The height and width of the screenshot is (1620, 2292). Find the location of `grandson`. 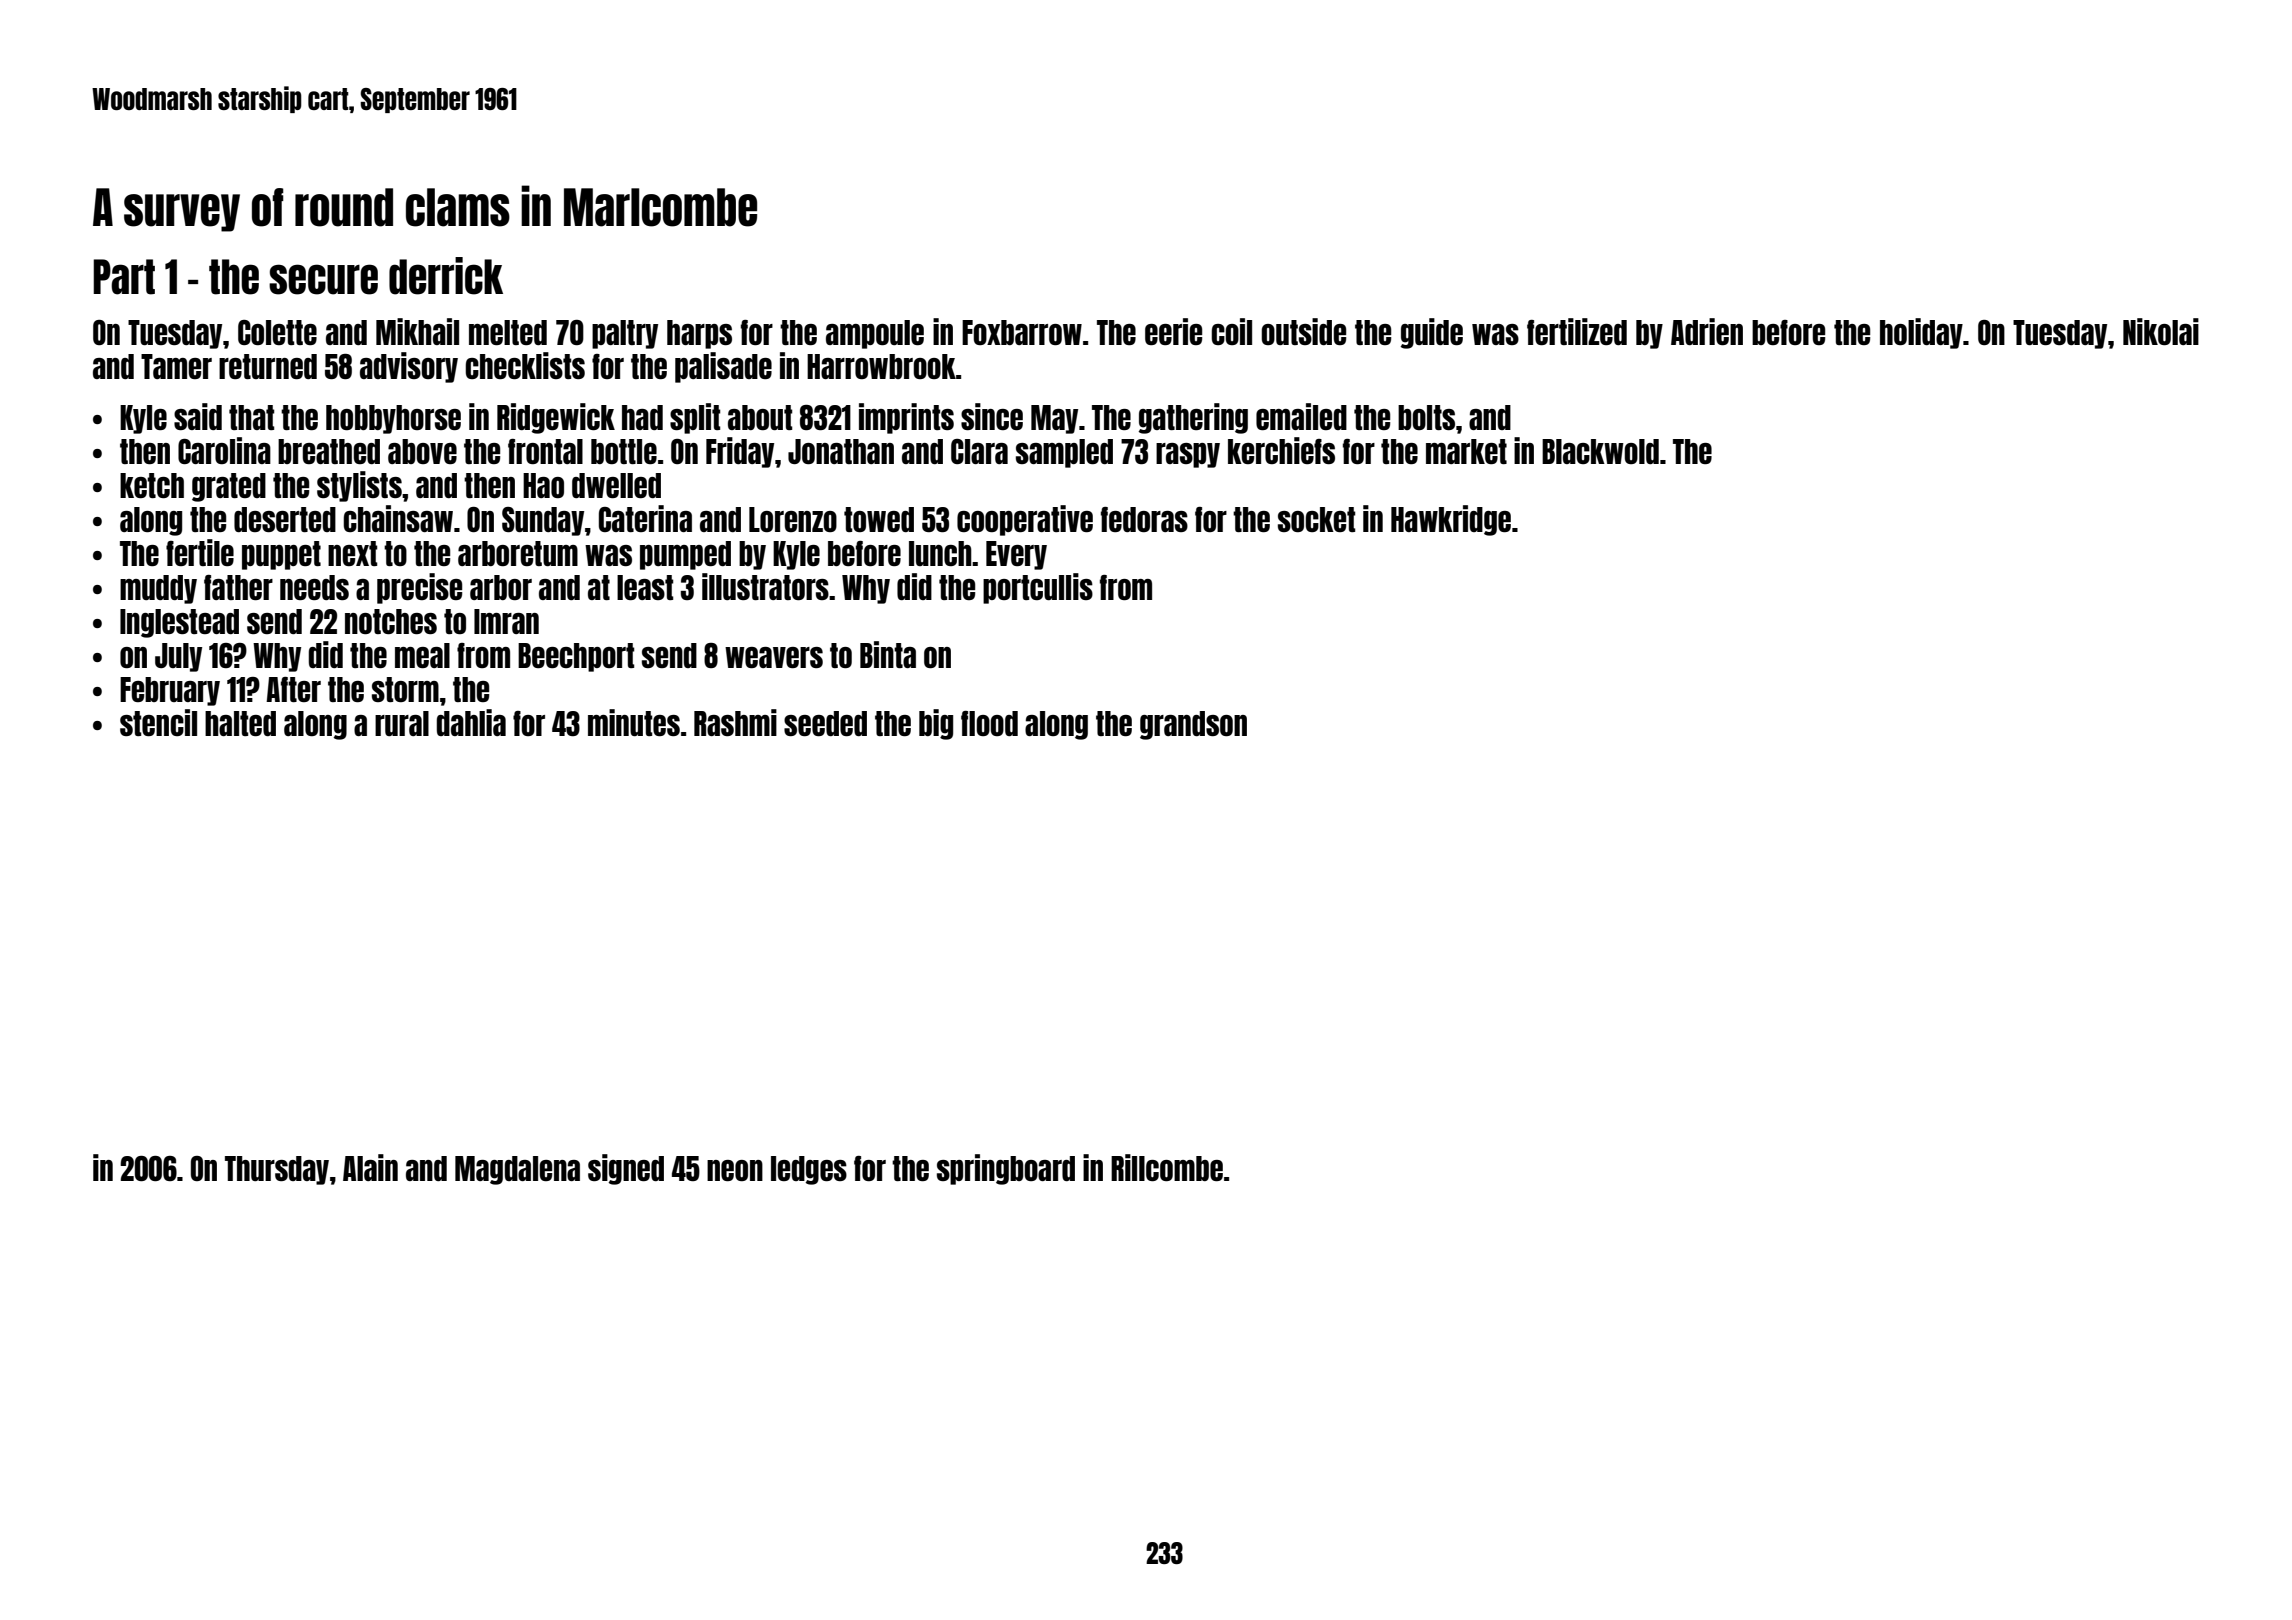

grandson is located at coordinates (1193, 725).
